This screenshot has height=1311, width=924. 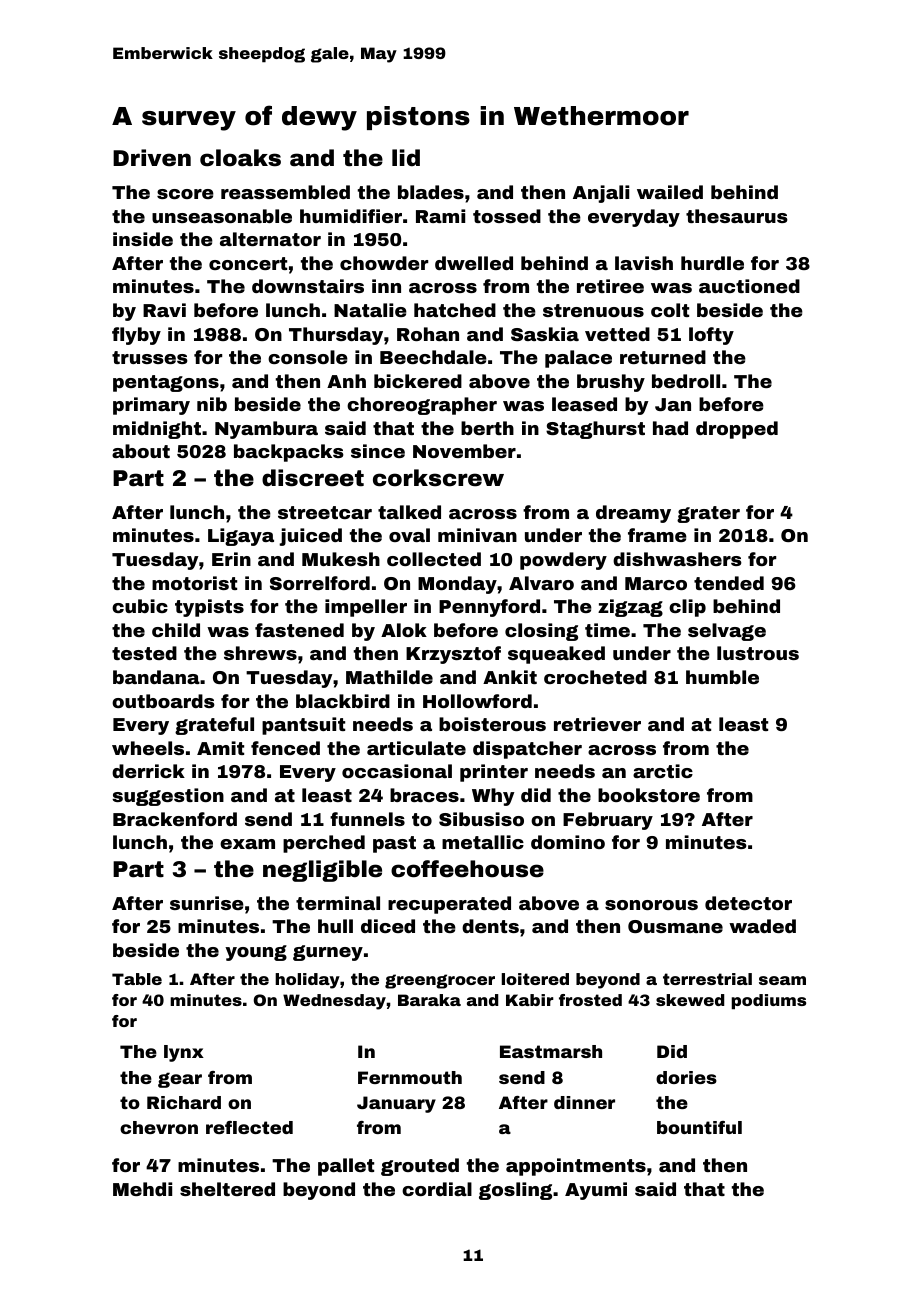 What do you see at coordinates (249, 1127) in the screenshot?
I see `reflected` at bounding box center [249, 1127].
